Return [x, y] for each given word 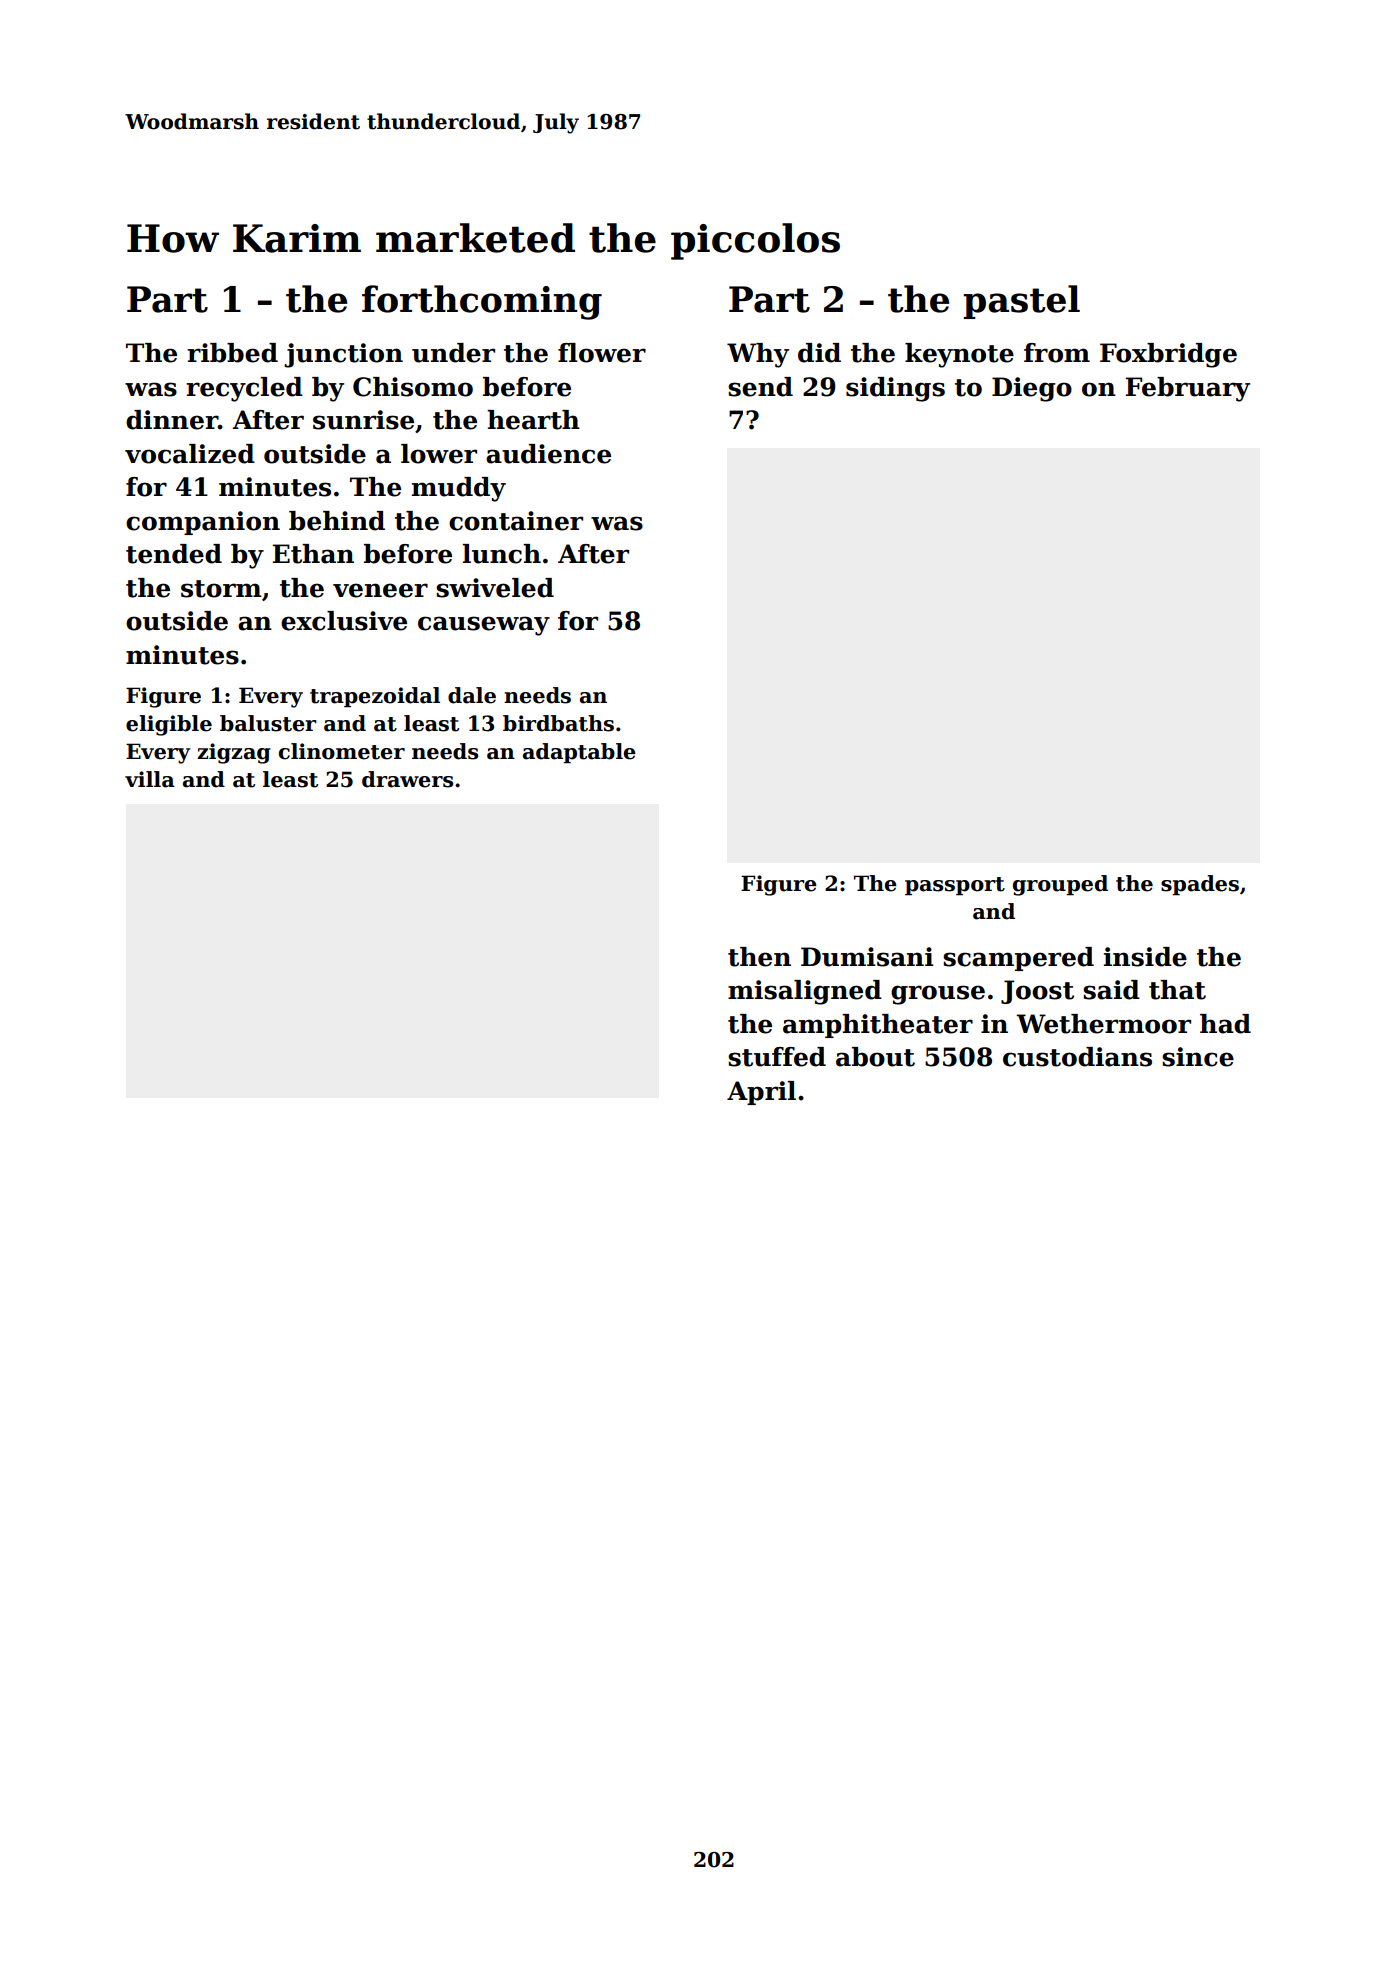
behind [337, 521]
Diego [1032, 389]
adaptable [579, 753]
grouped [1060, 885]
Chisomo [413, 387]
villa [150, 779]
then [759, 957]
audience [548, 454]
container [516, 521]
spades [1200, 885]
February [1187, 389]
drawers [407, 779]
